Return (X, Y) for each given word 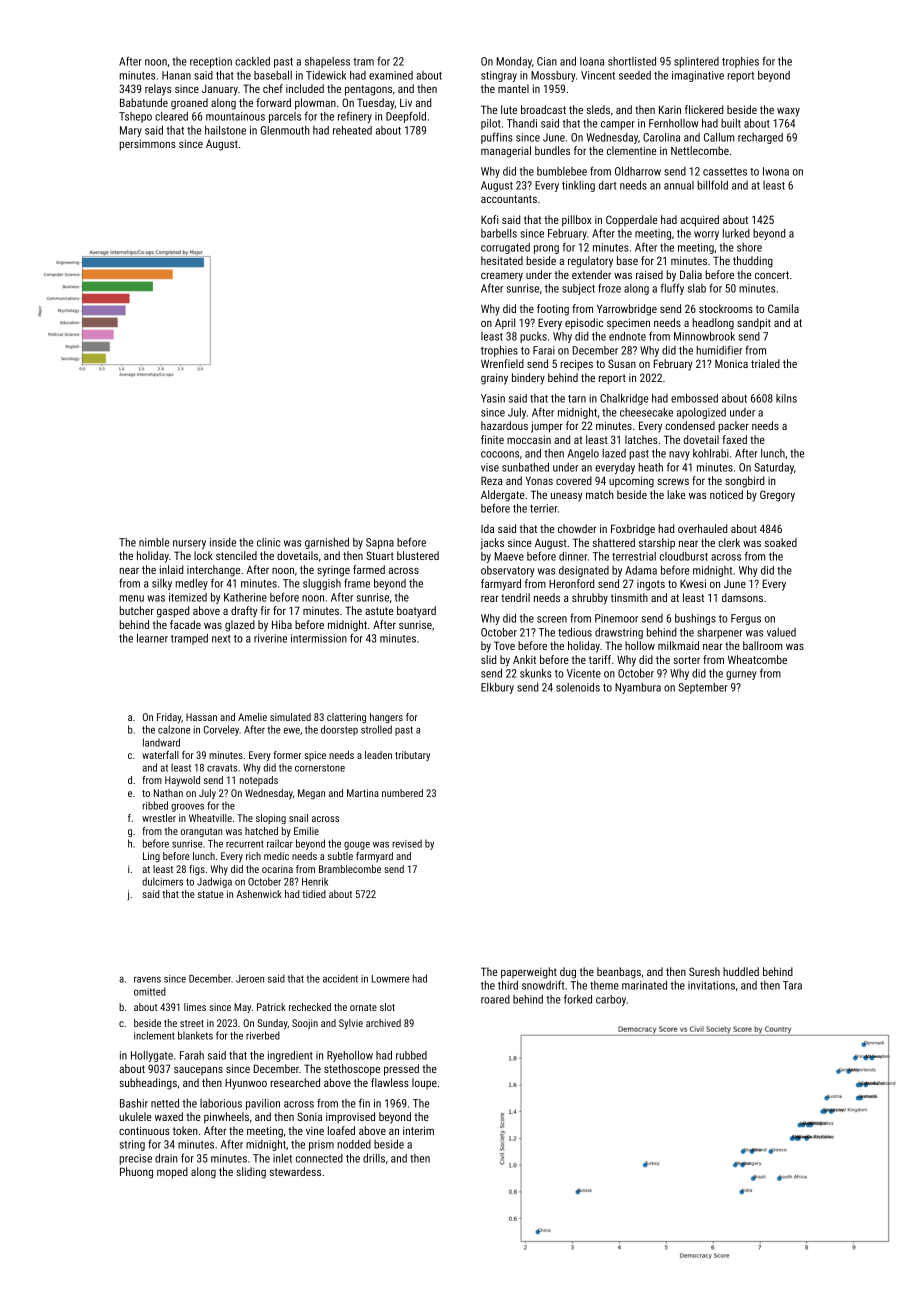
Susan (622, 363)
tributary (412, 756)
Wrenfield (502, 363)
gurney (741, 675)
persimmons (148, 145)
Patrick (271, 1007)
